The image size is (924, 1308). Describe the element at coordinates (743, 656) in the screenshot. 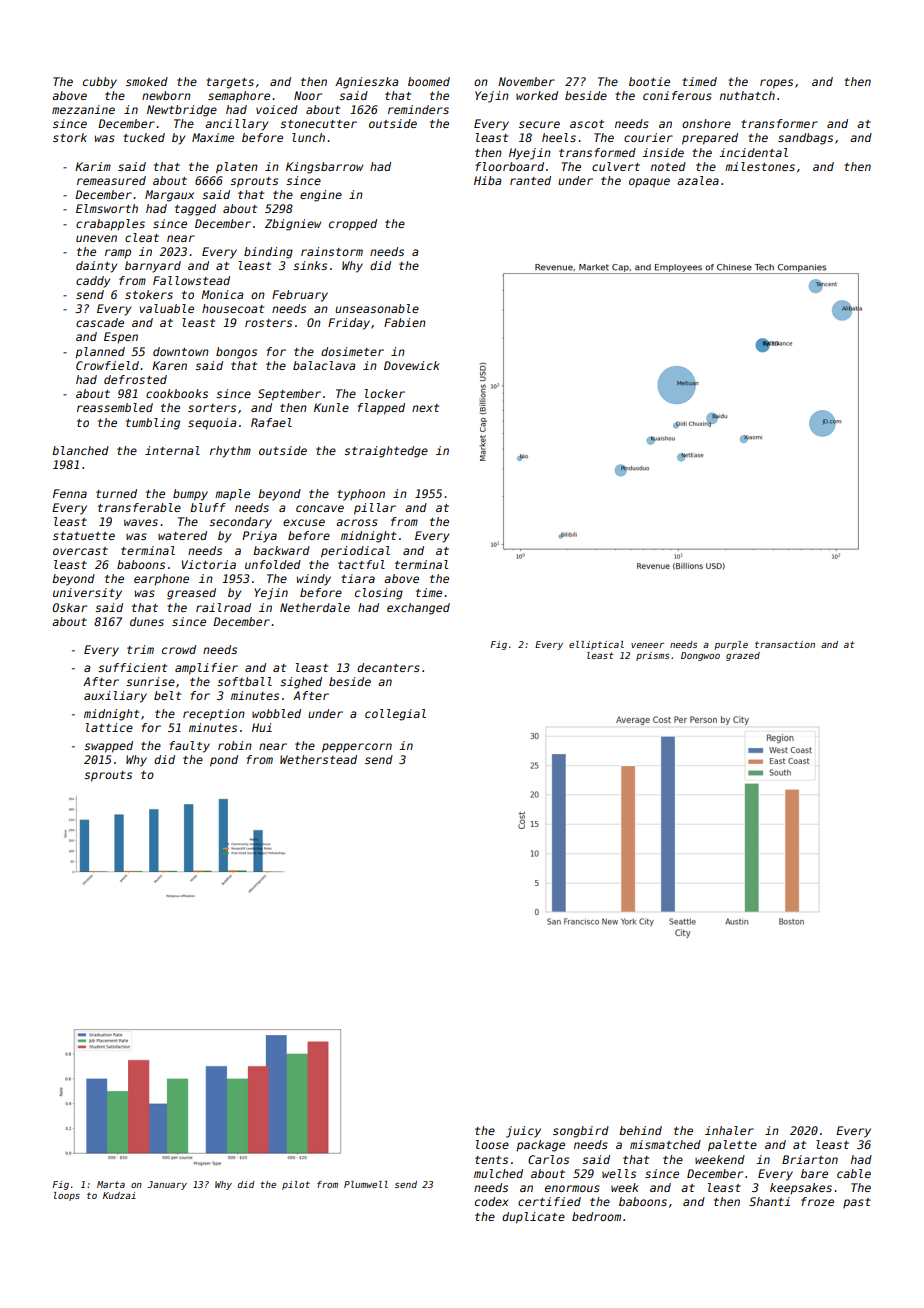

I see `grazed` at that location.
